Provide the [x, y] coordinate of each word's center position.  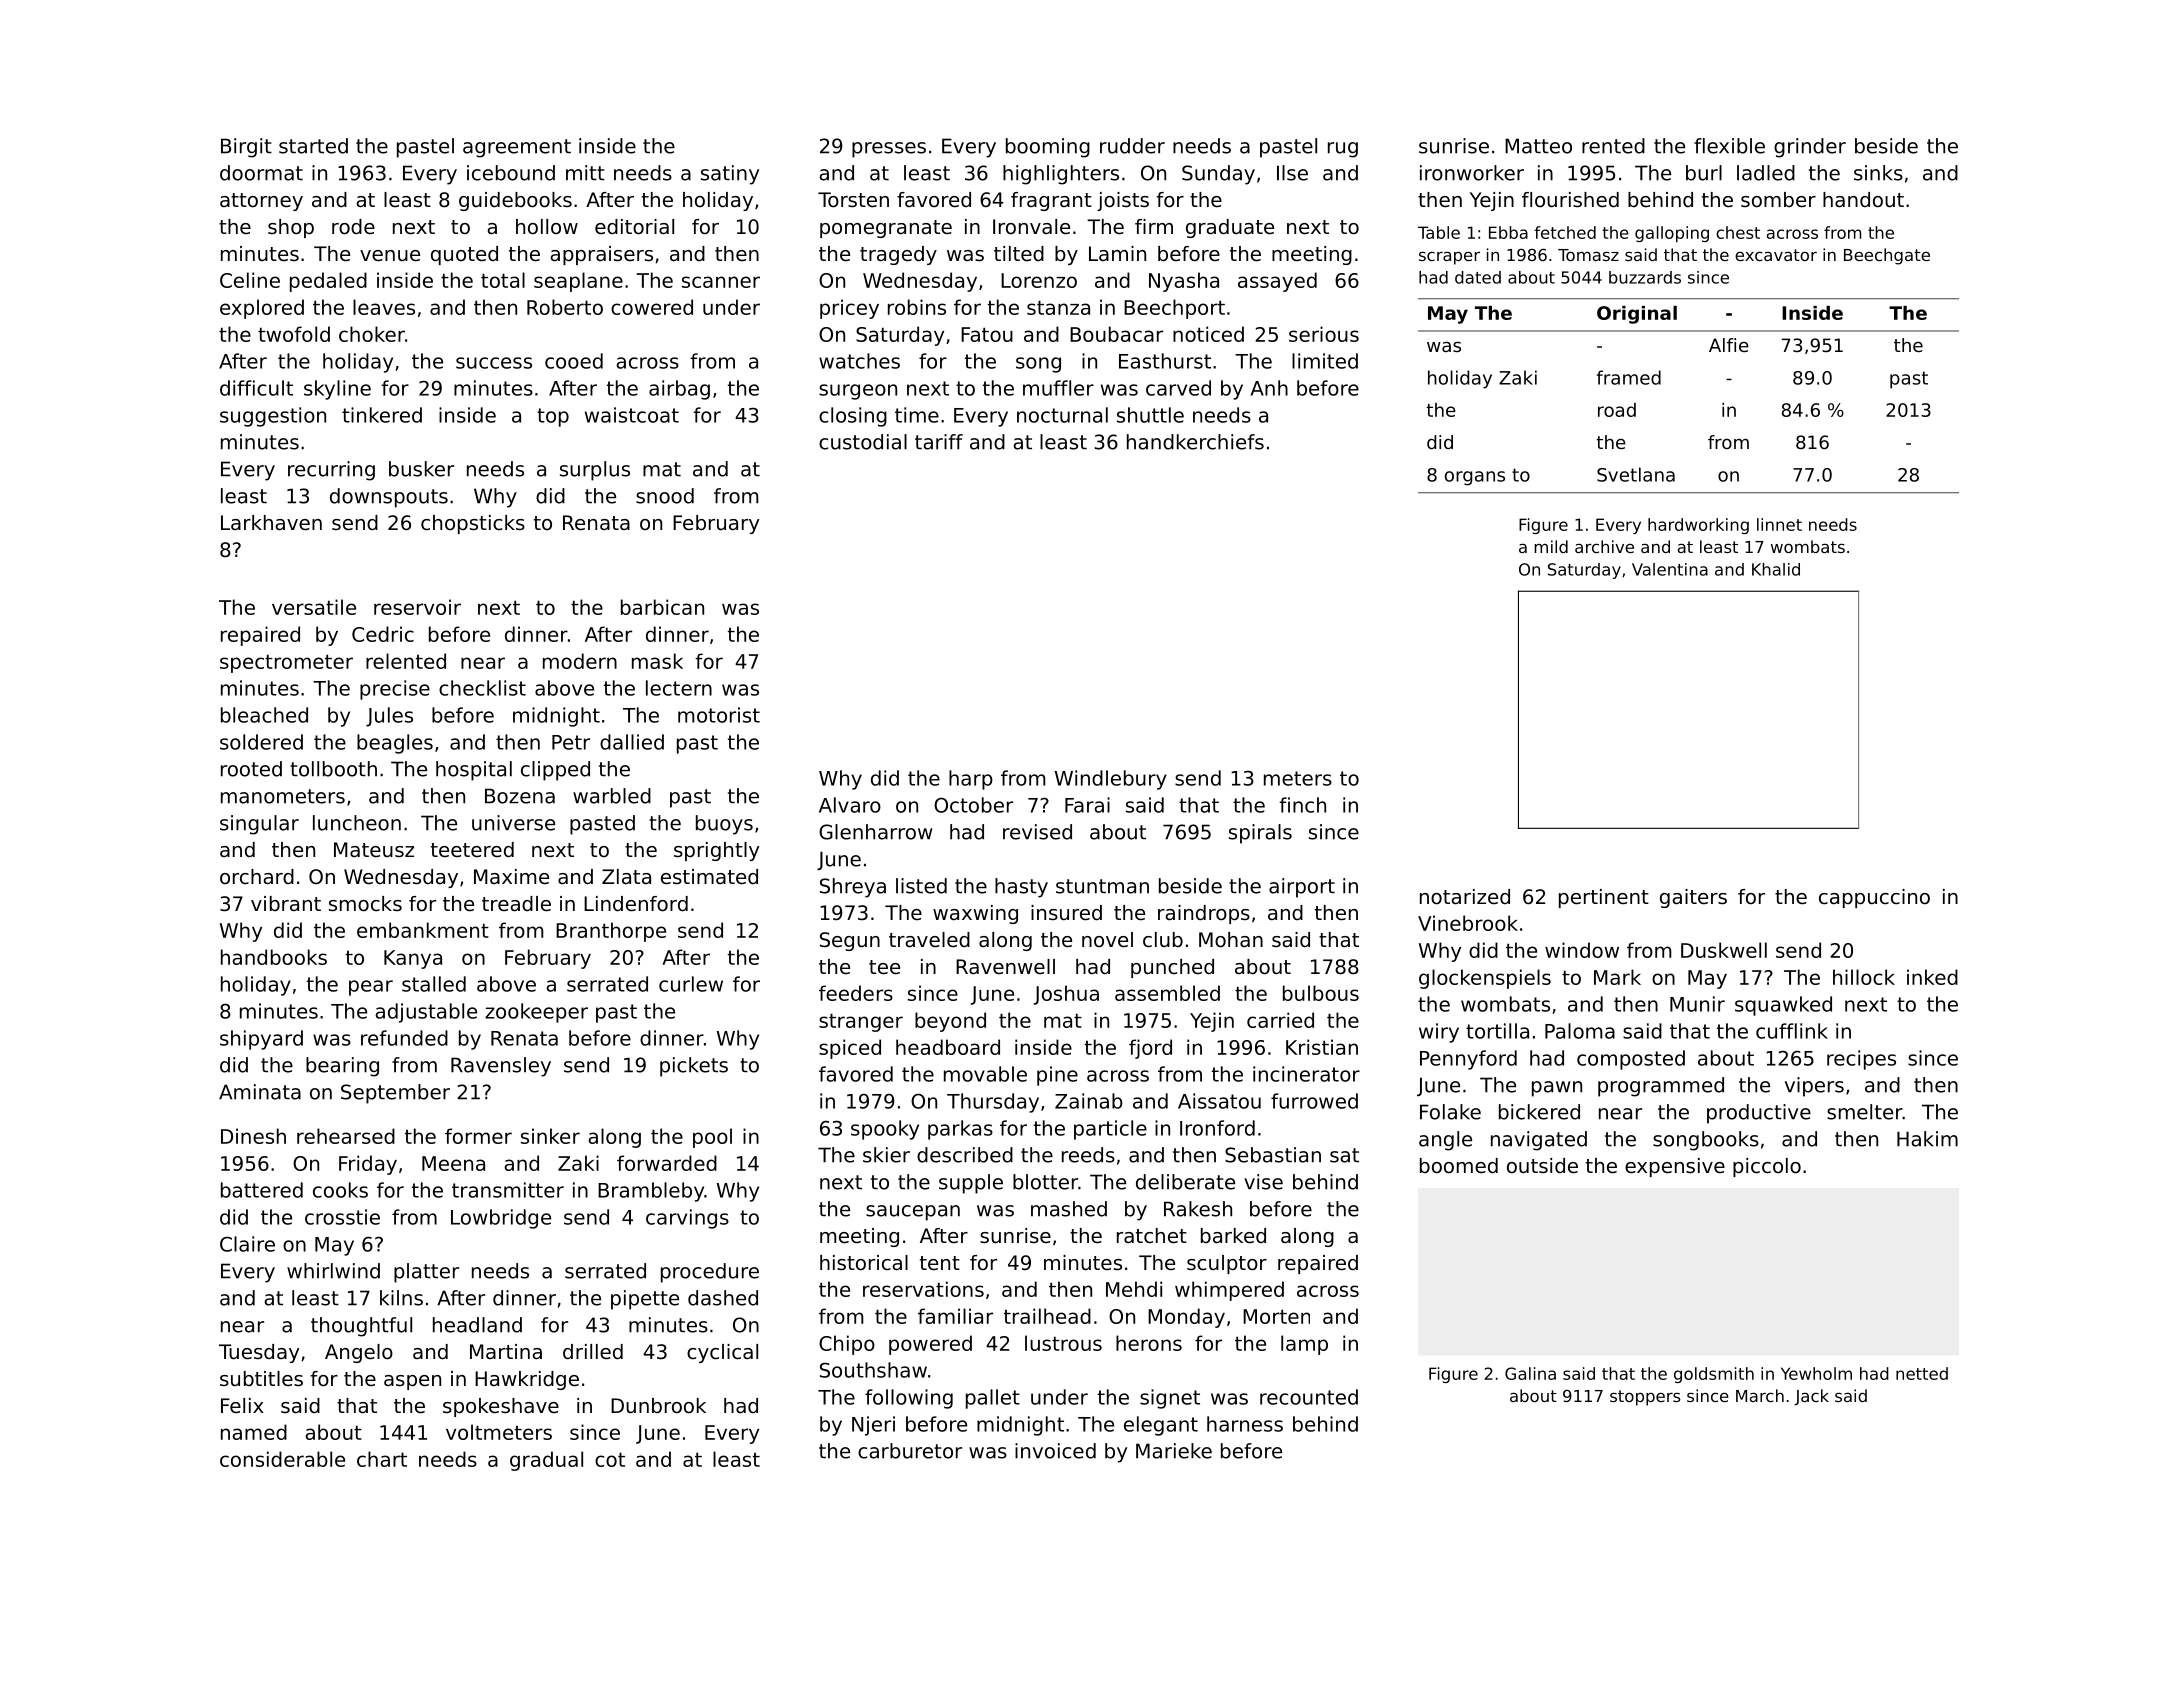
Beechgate [1887, 256]
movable [985, 1074]
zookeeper [536, 1013]
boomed [1459, 1166]
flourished [1570, 200]
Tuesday [259, 1353]
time [917, 415]
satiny [730, 175]
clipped [555, 771]
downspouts [389, 498]
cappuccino [1874, 898]
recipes [1861, 1060]
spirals [1260, 834]
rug [1343, 150]
